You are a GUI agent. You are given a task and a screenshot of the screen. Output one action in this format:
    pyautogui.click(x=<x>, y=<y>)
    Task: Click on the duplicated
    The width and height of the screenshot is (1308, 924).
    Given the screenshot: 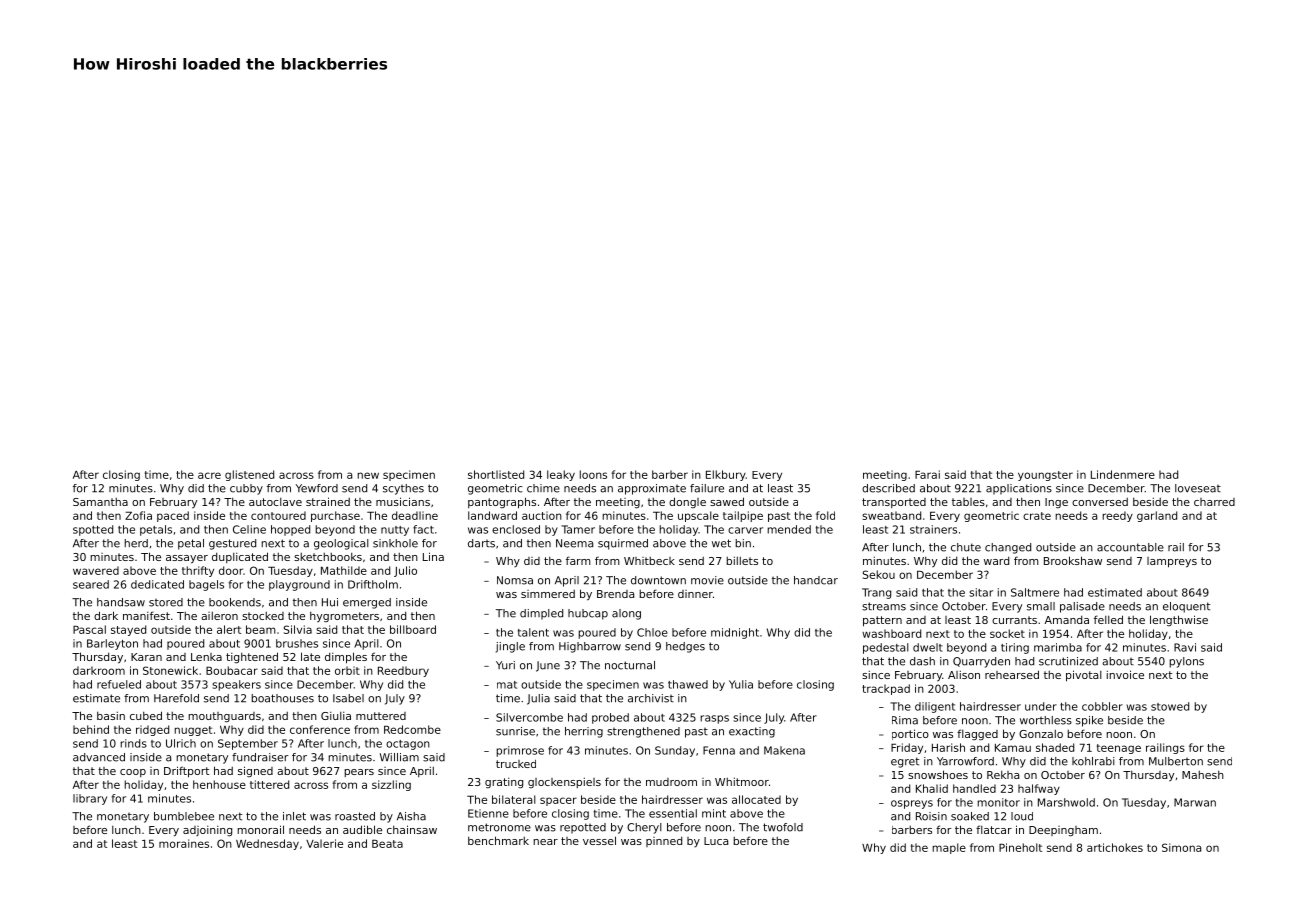 What is the action you would take?
    pyautogui.click(x=240, y=557)
